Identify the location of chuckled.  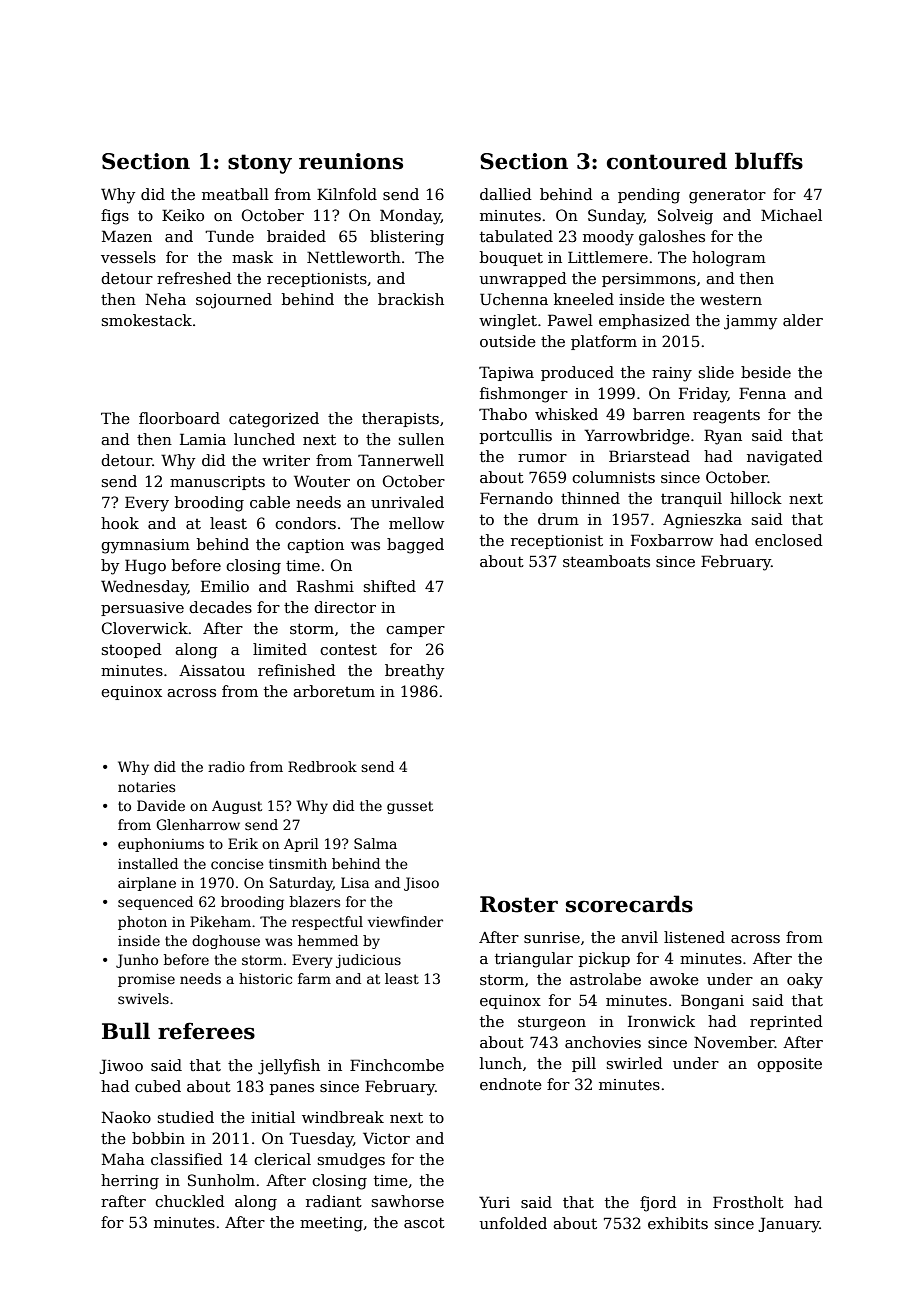
(190, 1201).
